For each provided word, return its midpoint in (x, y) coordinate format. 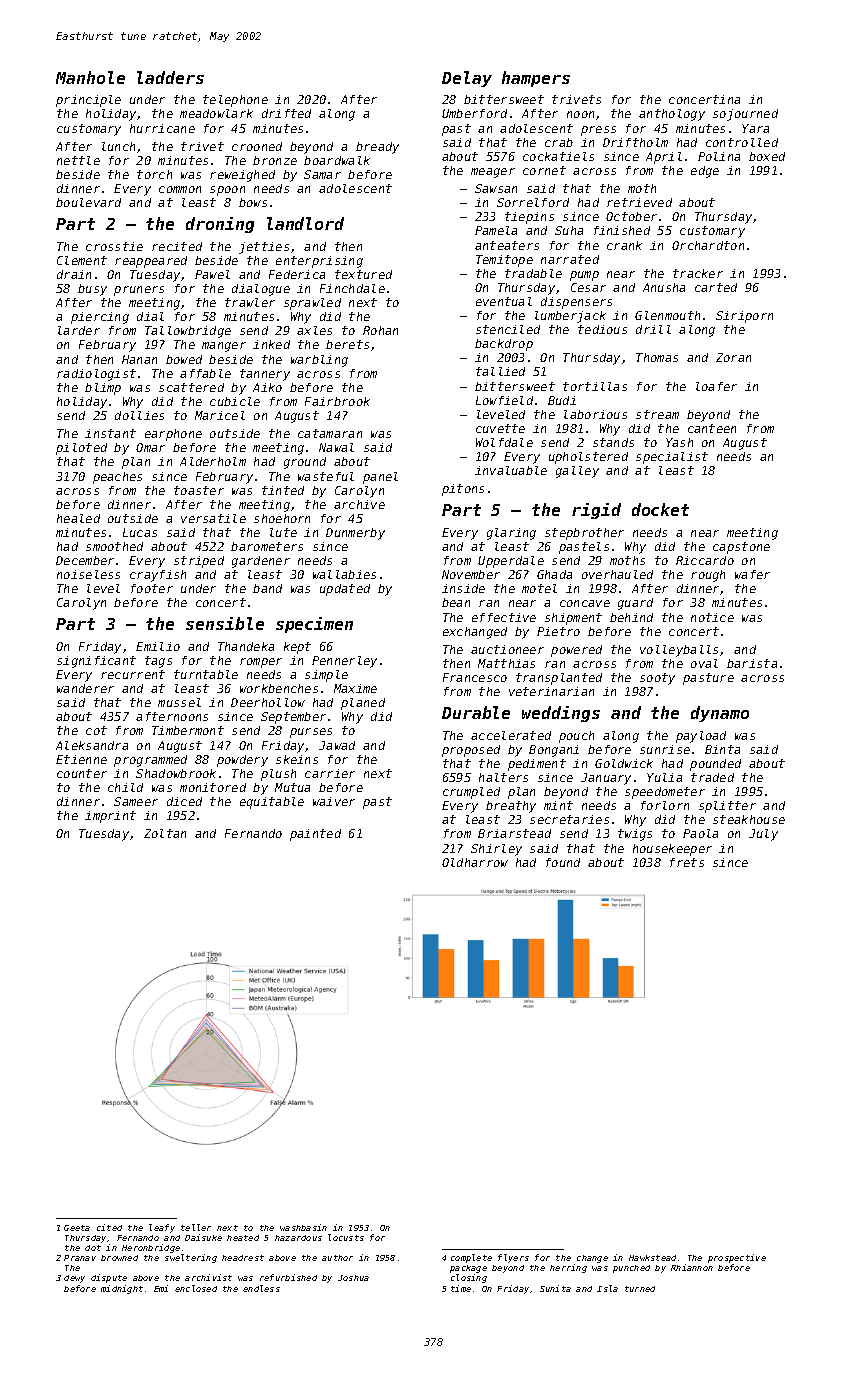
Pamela (496, 230)
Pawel (212, 274)
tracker (698, 273)
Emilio (158, 646)
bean (456, 602)
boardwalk (337, 160)
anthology (672, 115)
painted (315, 835)
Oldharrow (475, 862)
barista (752, 663)
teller (196, 1227)
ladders (170, 77)
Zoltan (165, 833)
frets (687, 862)
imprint (110, 817)
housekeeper (672, 850)
